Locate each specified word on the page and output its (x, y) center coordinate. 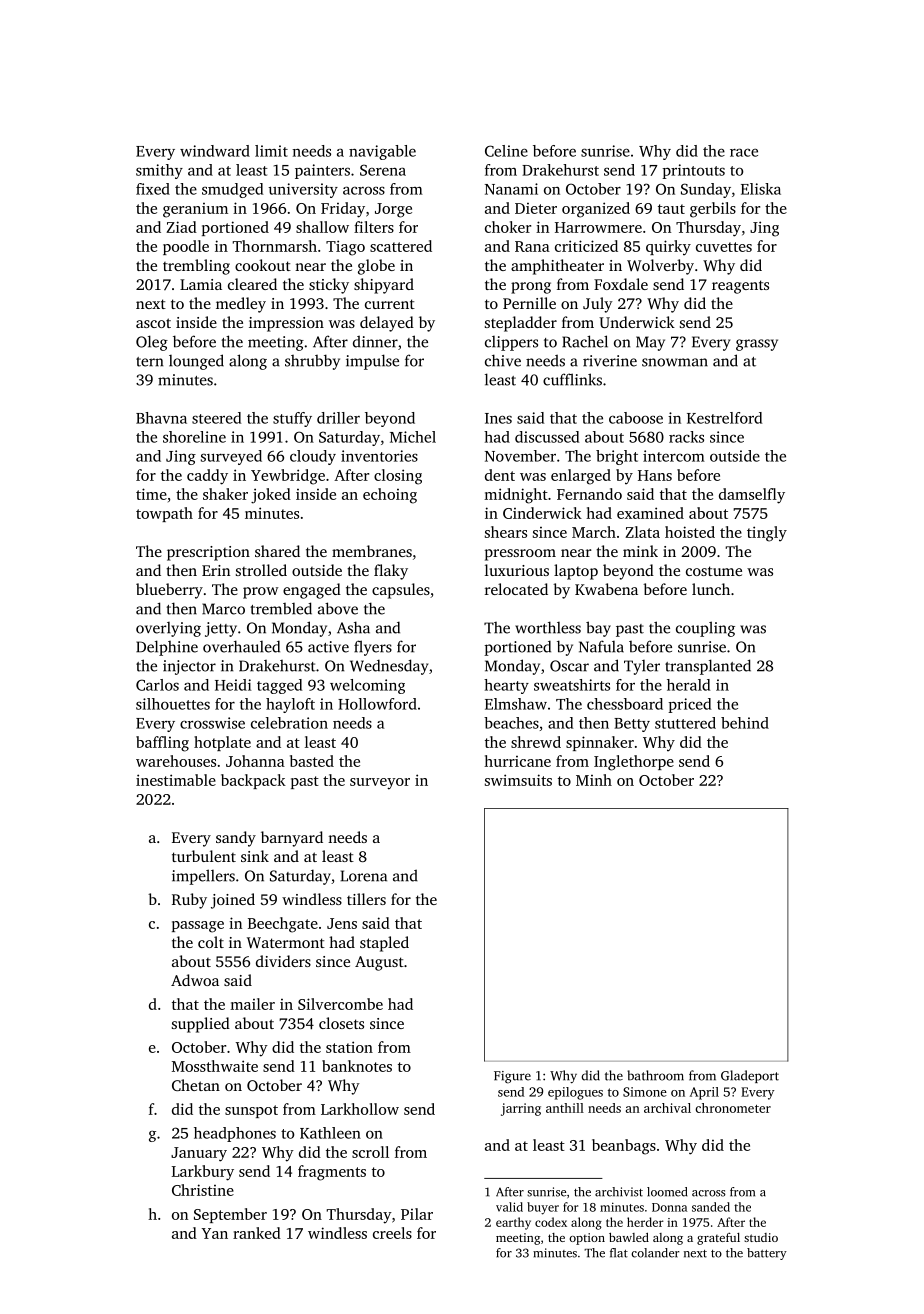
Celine (506, 151)
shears (506, 532)
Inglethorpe (634, 763)
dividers (283, 961)
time (151, 494)
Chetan (196, 1085)
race (744, 152)
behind (745, 723)
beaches (511, 723)
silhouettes (173, 704)
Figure (512, 1077)
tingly (767, 534)
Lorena (363, 876)
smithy (159, 171)
